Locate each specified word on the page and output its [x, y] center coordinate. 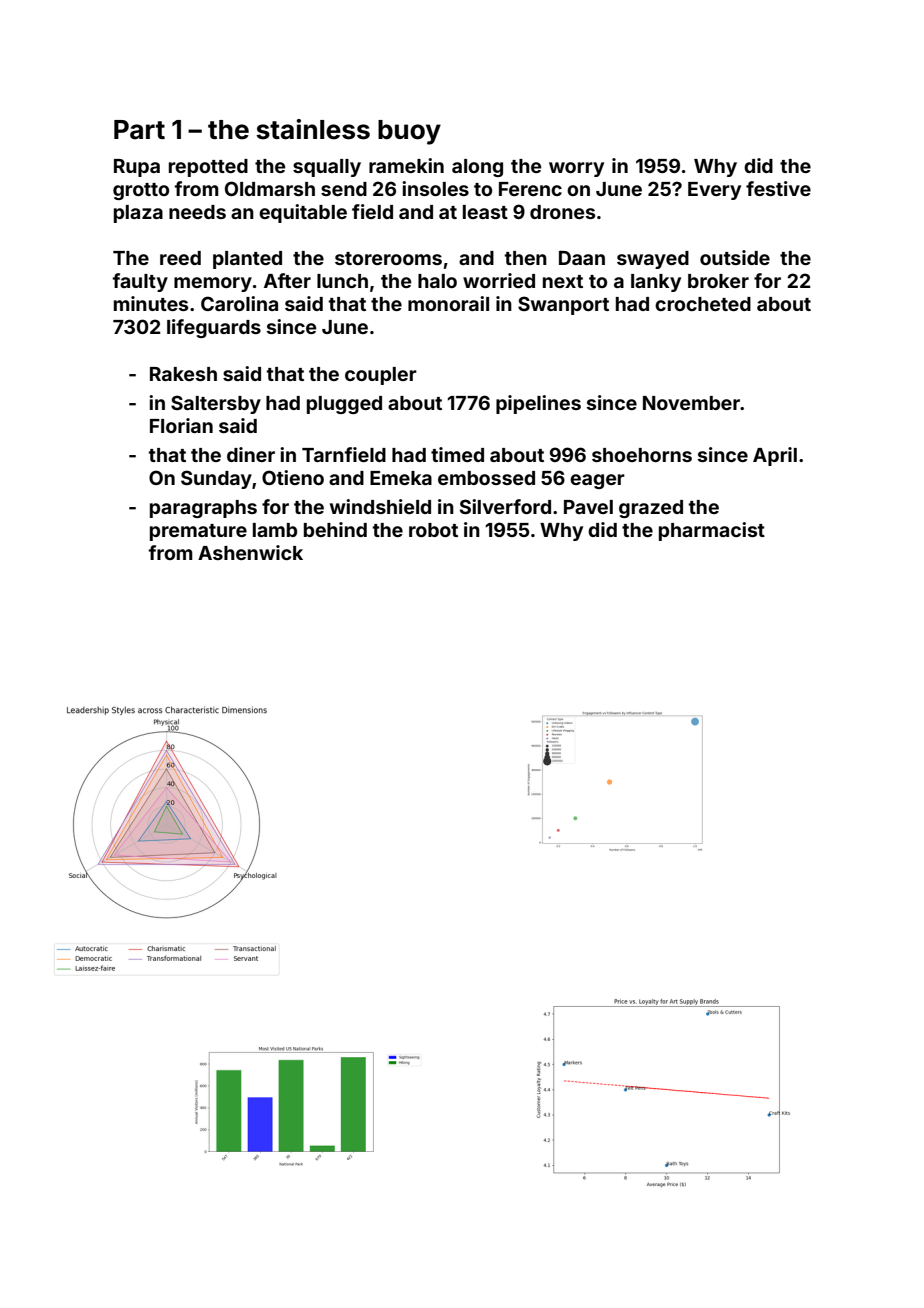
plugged [344, 405]
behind [335, 529]
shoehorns [642, 455]
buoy [409, 132]
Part [139, 130]
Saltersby [216, 404]
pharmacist [712, 531]
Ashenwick [250, 552]
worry [576, 169]
